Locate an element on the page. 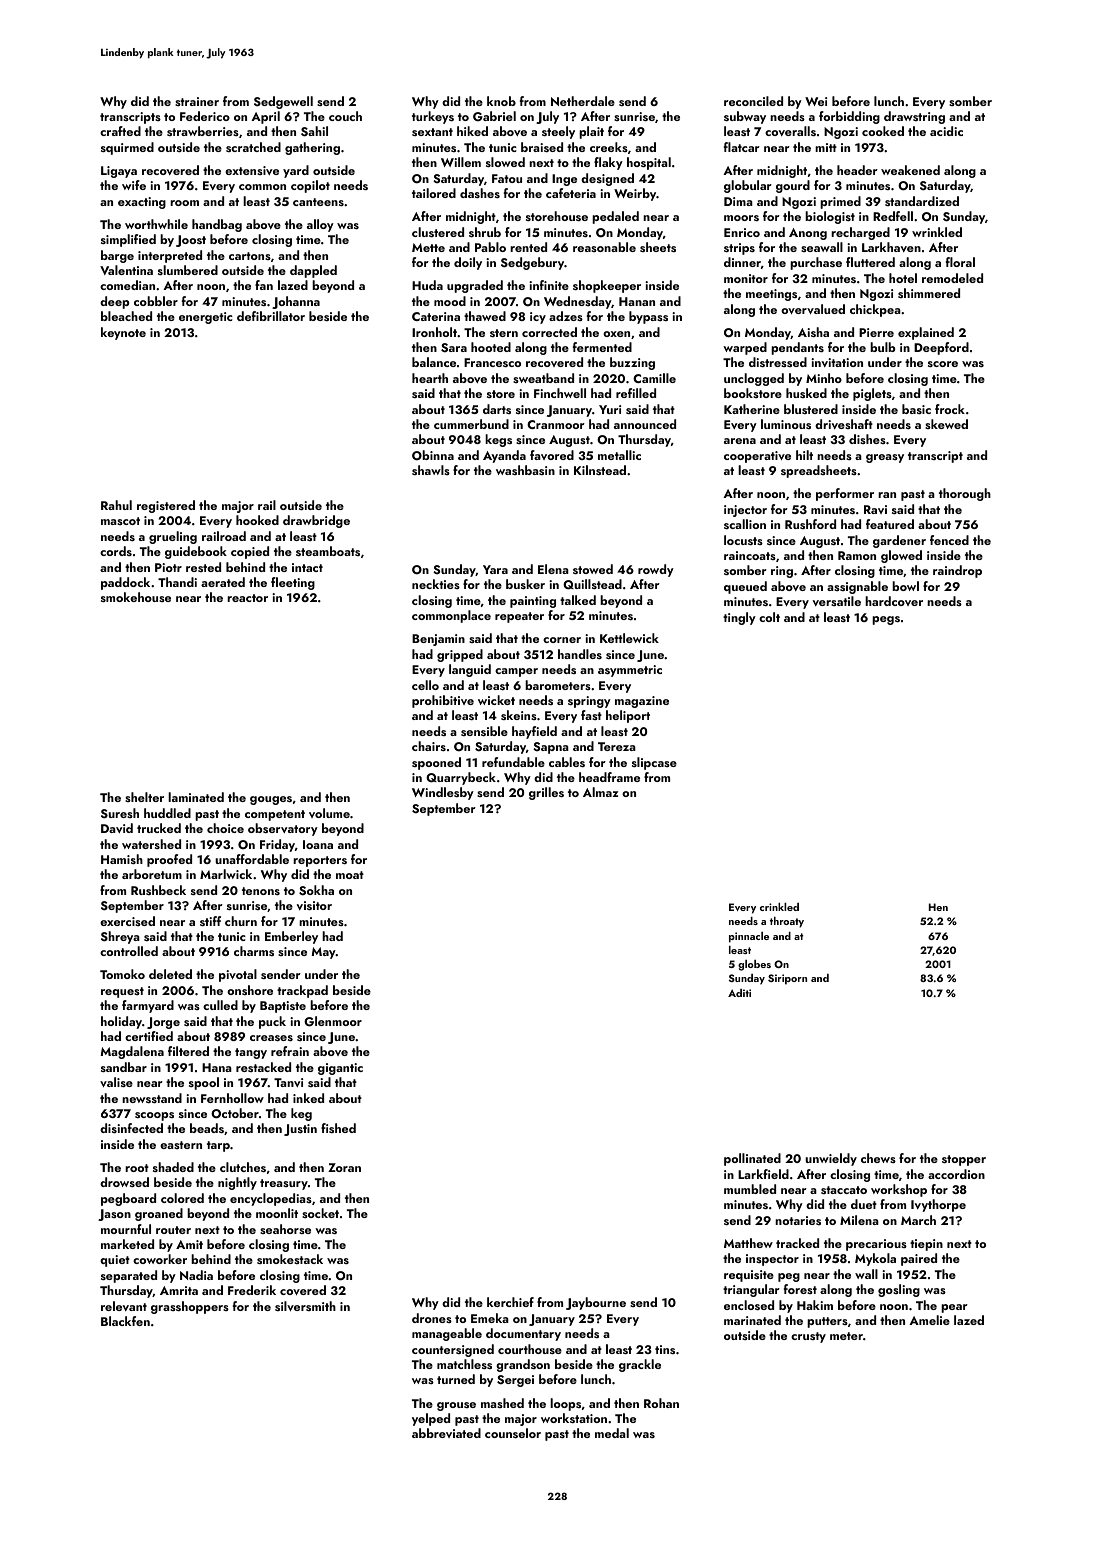 The image size is (1095, 1549). hardcover is located at coordinates (894, 601).
